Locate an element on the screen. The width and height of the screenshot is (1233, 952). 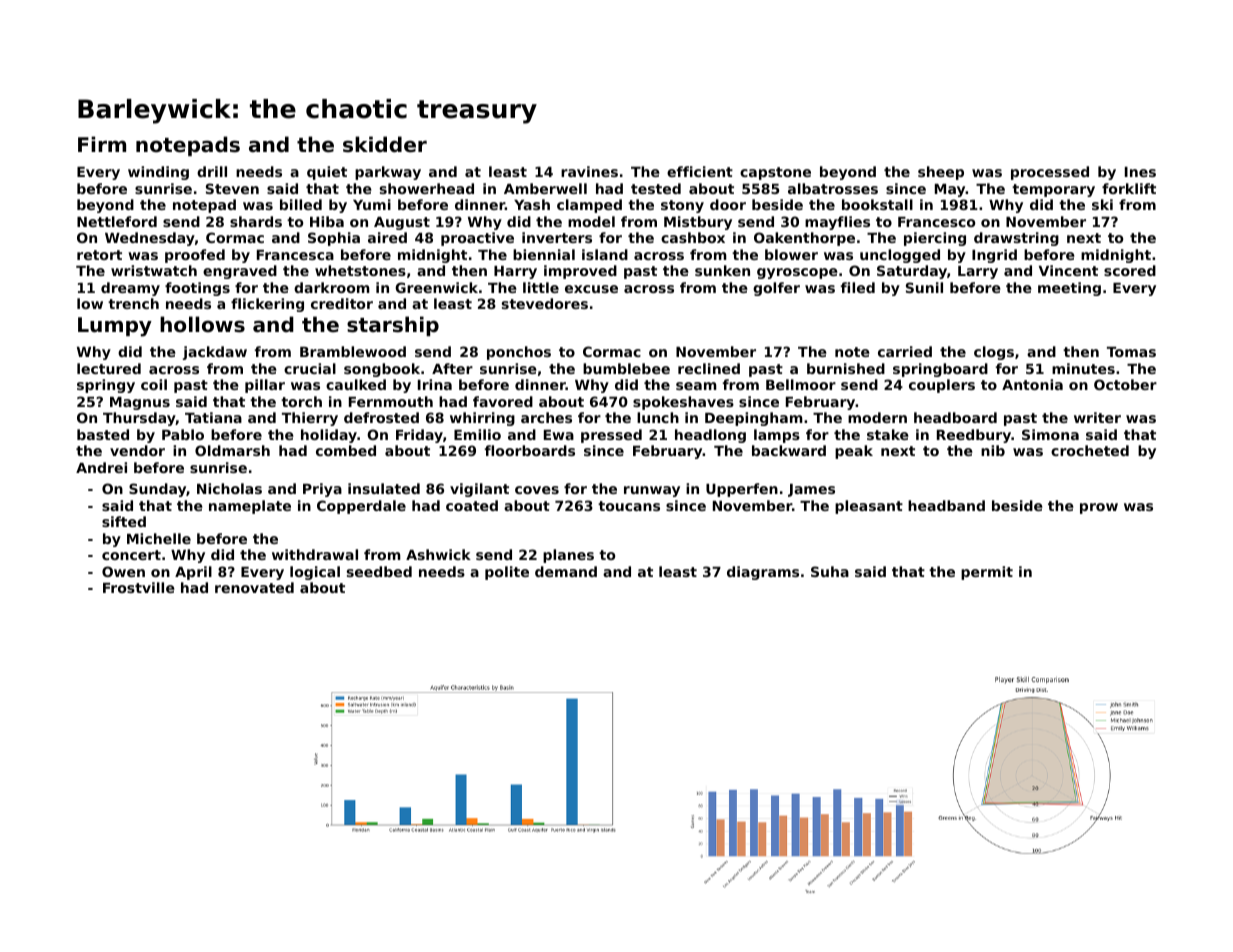
skidder is located at coordinates (385, 144).
